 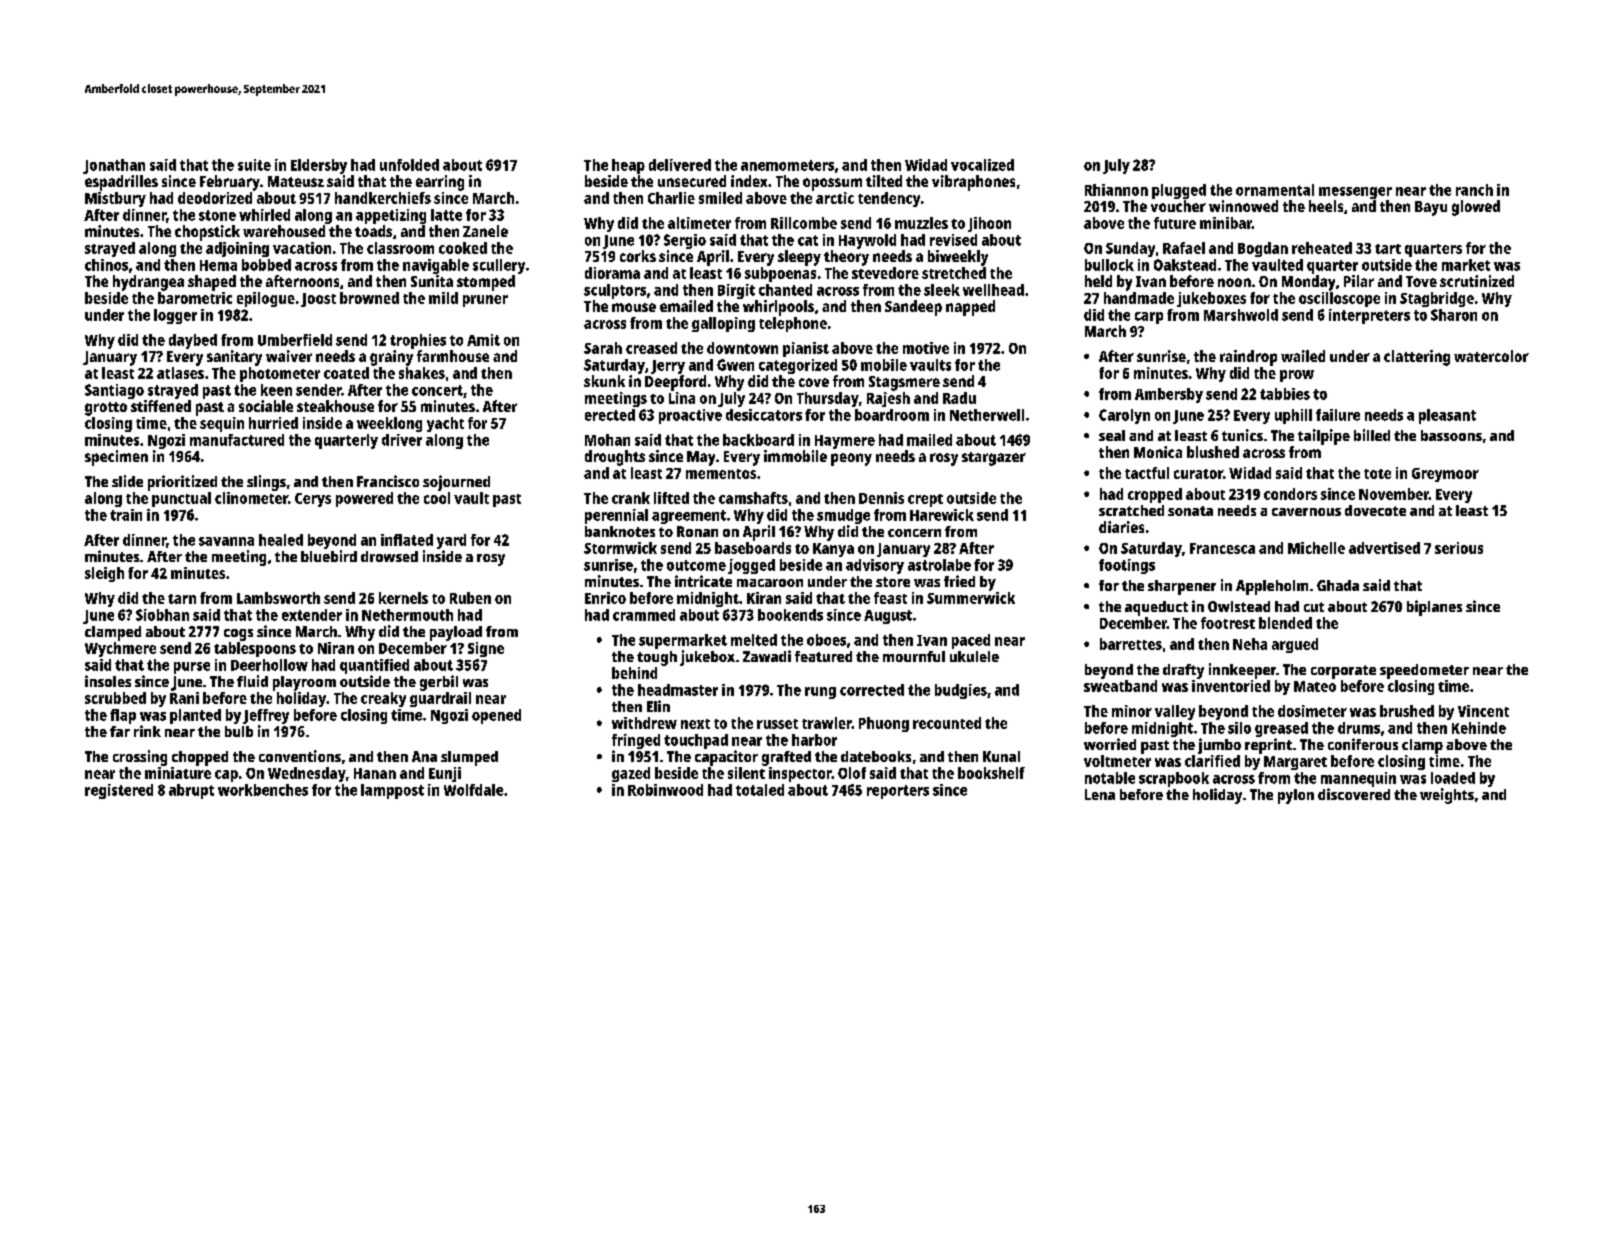 What do you see at coordinates (620, 548) in the page?
I see `Stormwick` at bounding box center [620, 548].
